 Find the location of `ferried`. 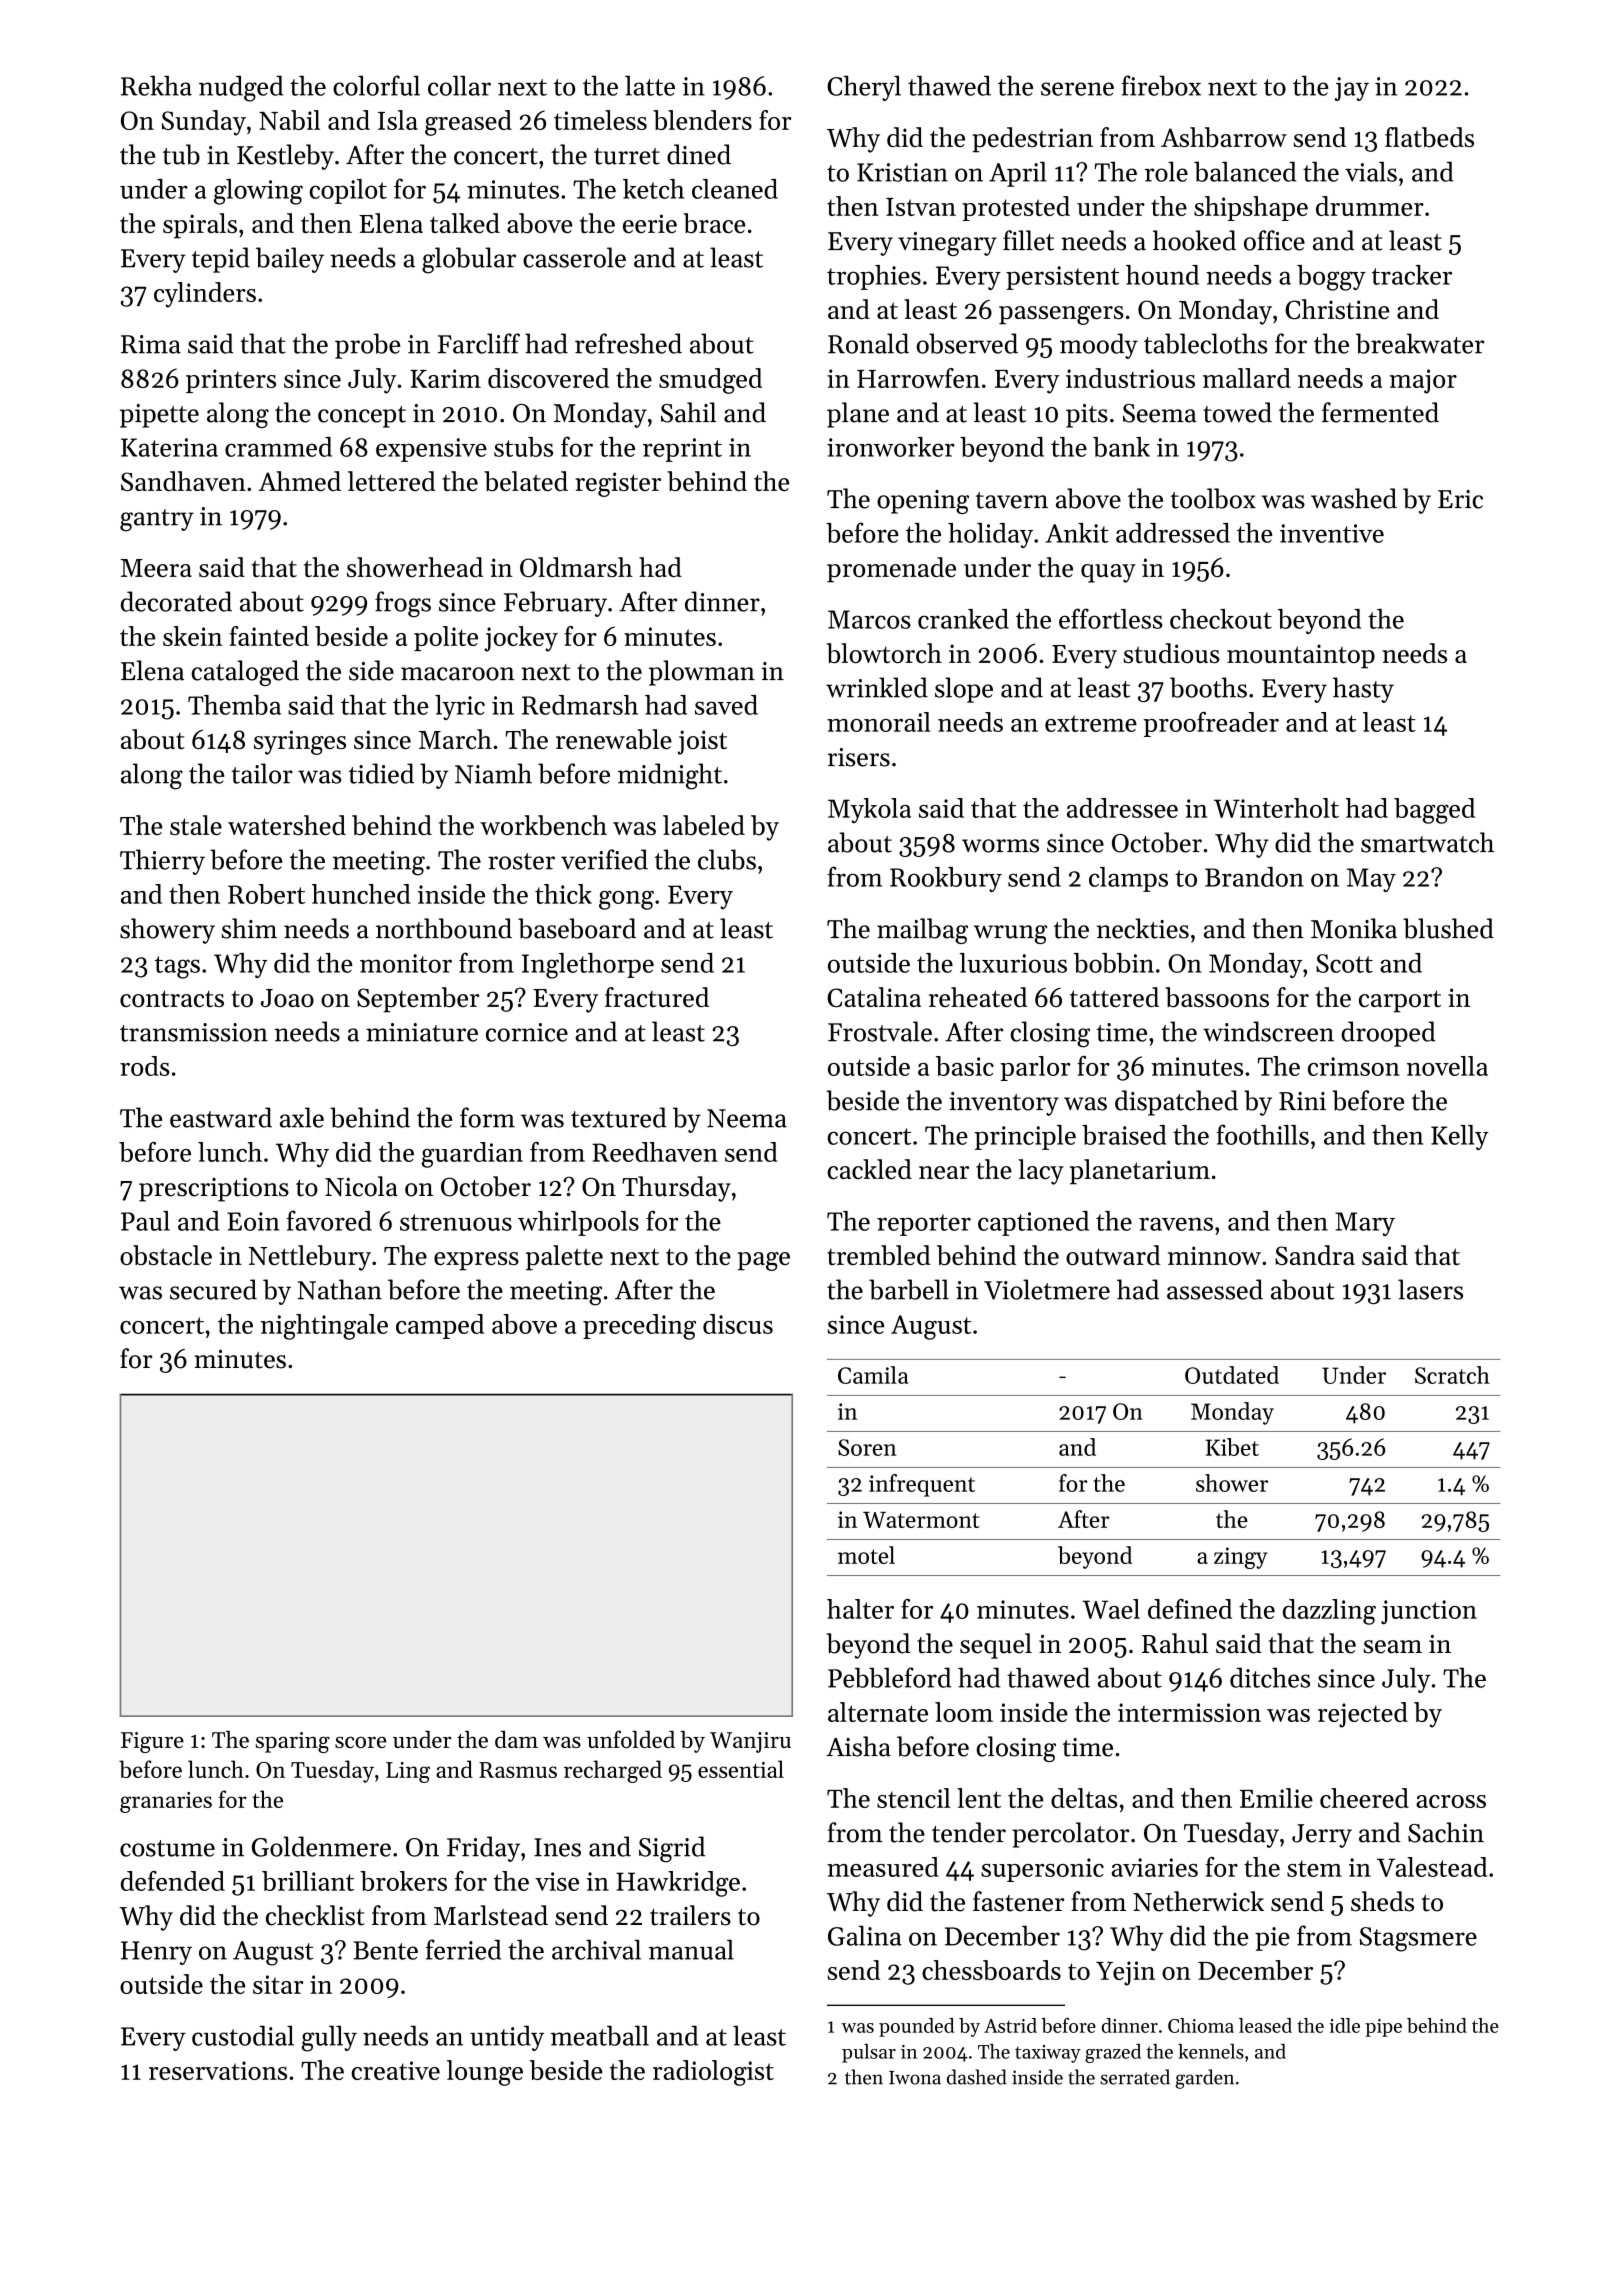

ferried is located at coordinates (463, 1949).
